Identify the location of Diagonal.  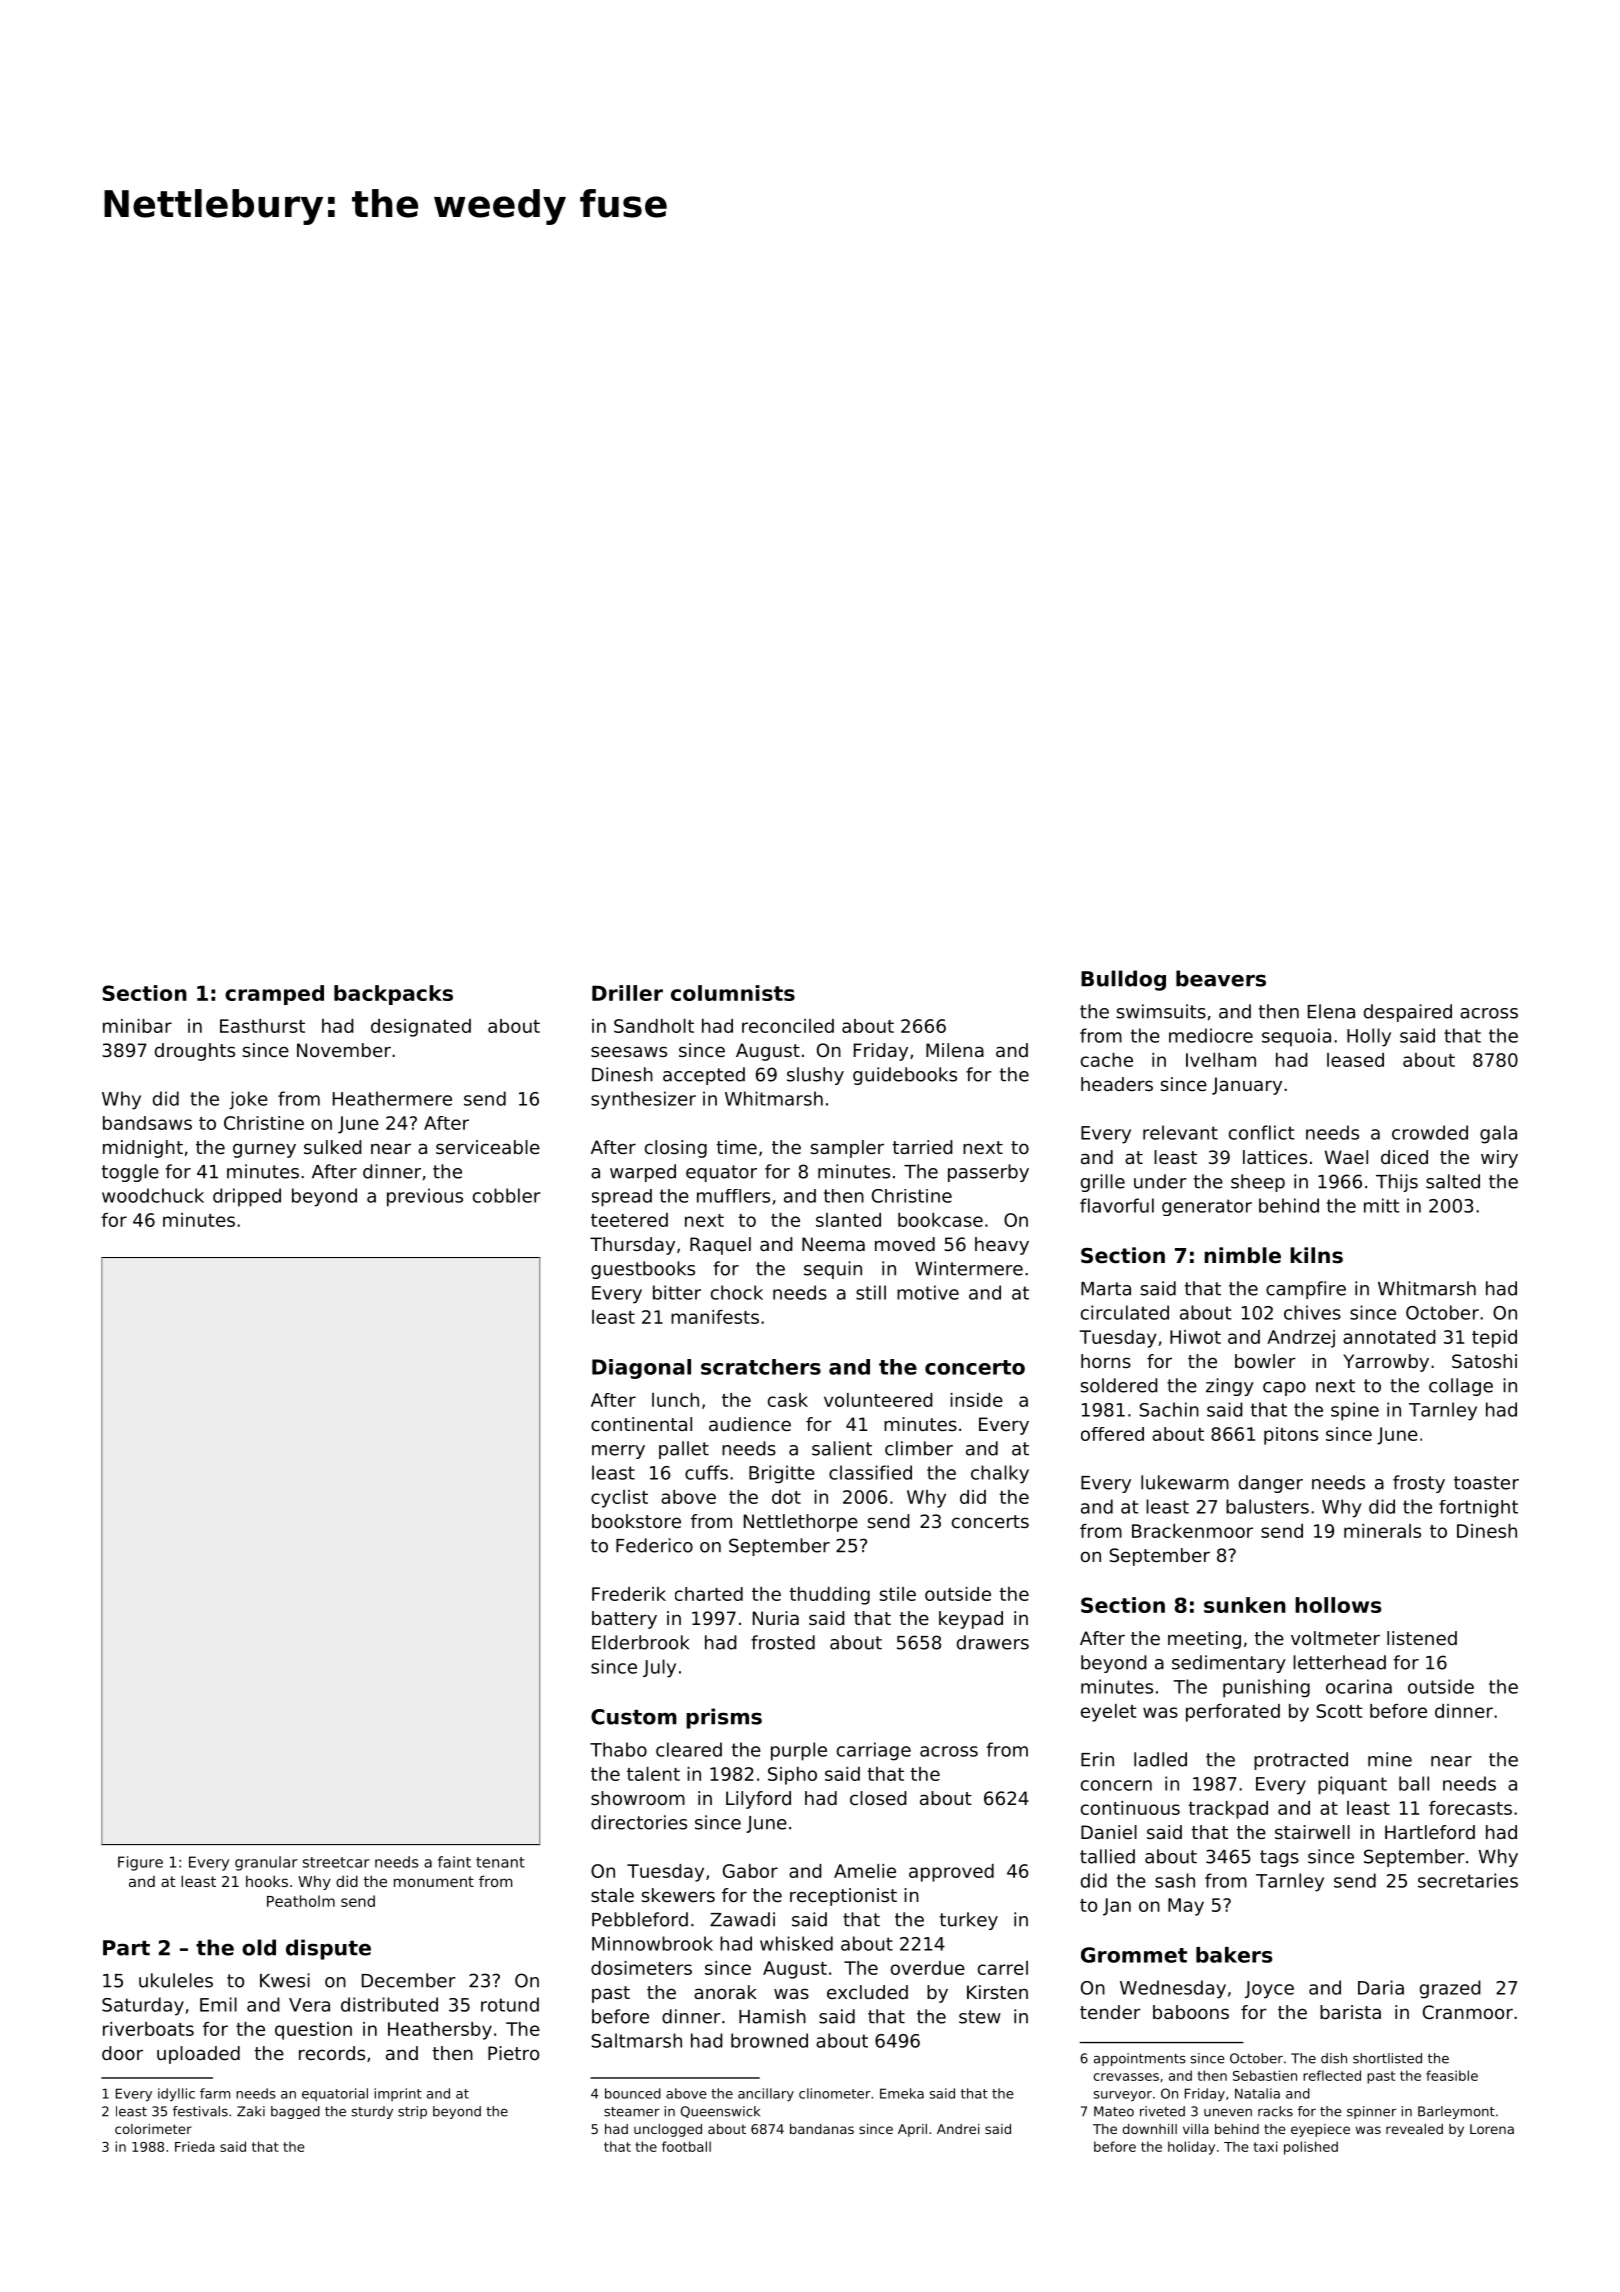
(641, 1369).
